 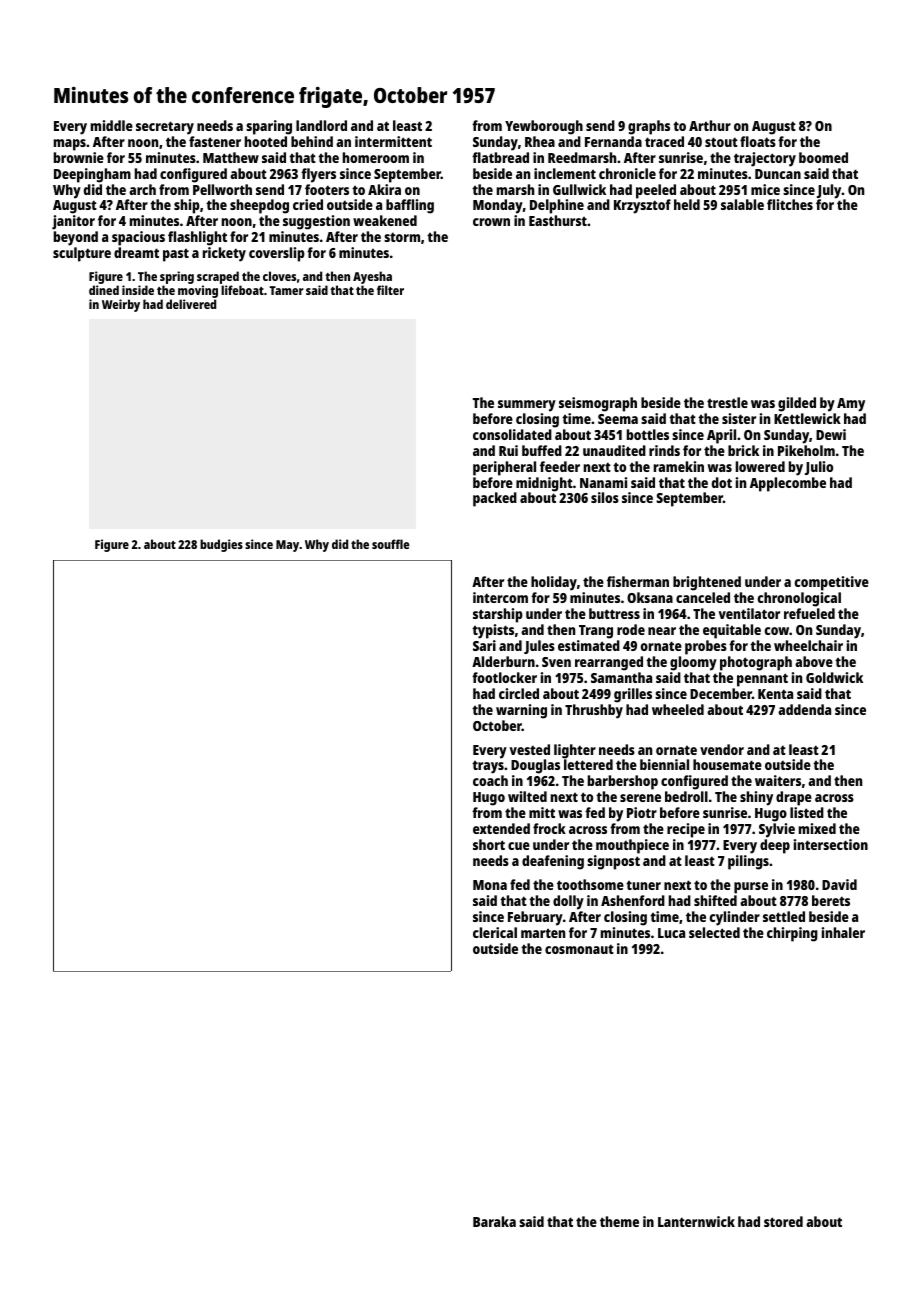 What do you see at coordinates (488, 767) in the screenshot?
I see `trays` at bounding box center [488, 767].
